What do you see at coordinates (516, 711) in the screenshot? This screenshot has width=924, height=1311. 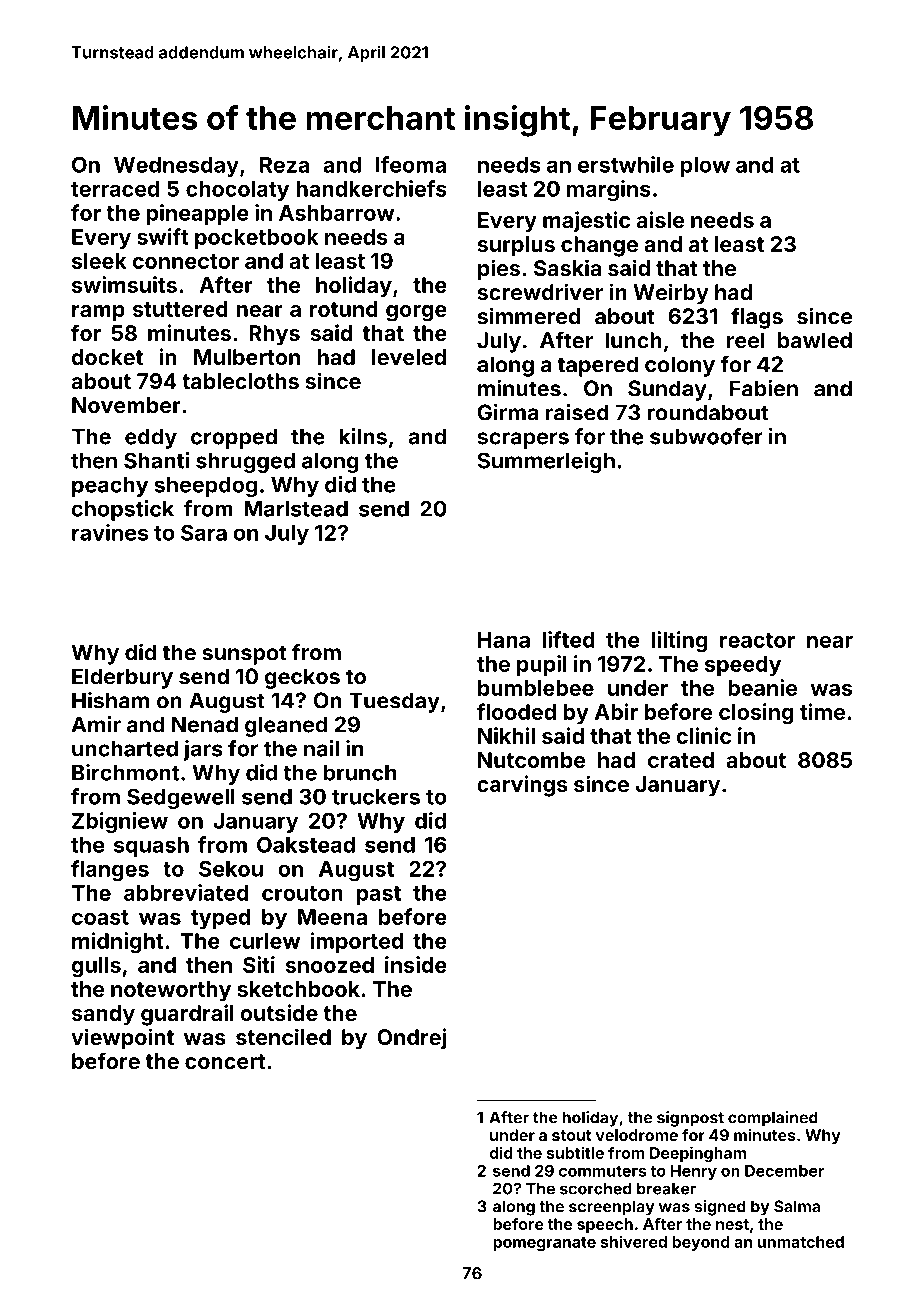 I see `flooded` at bounding box center [516, 711].
